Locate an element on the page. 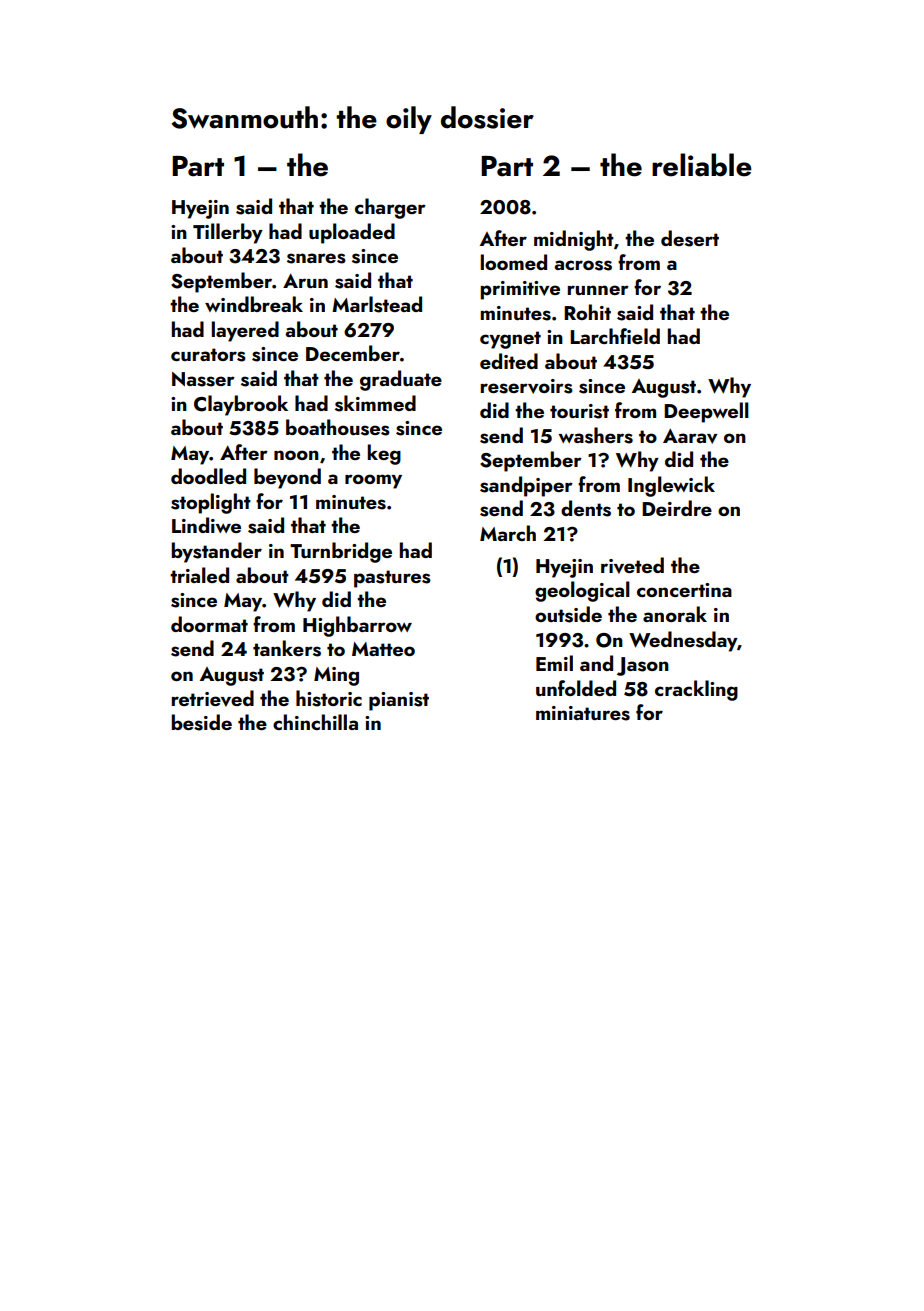 This document has height=1311, width=924. doormat is located at coordinates (209, 624).
